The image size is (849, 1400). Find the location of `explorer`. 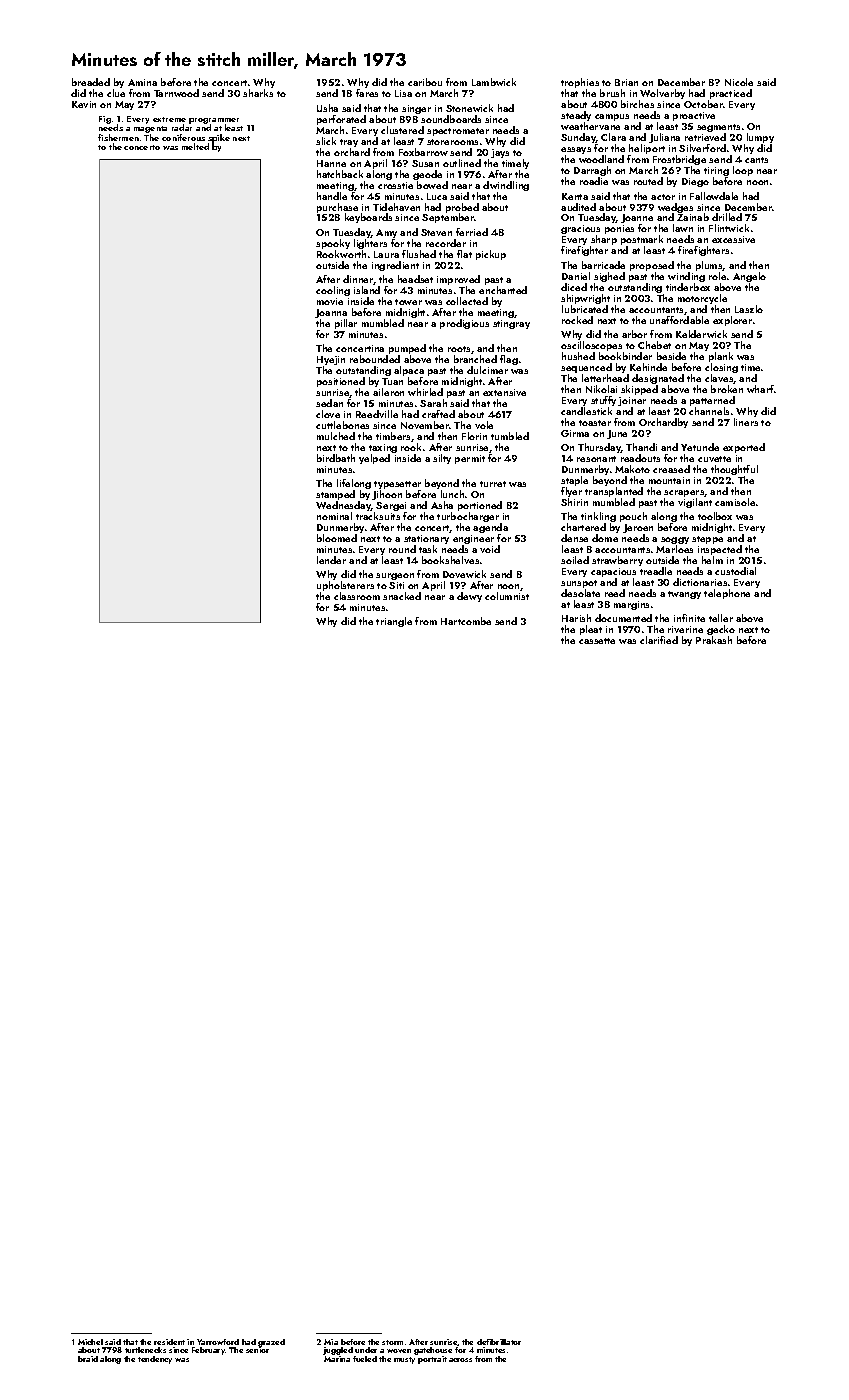

explorer is located at coordinates (732, 321).
